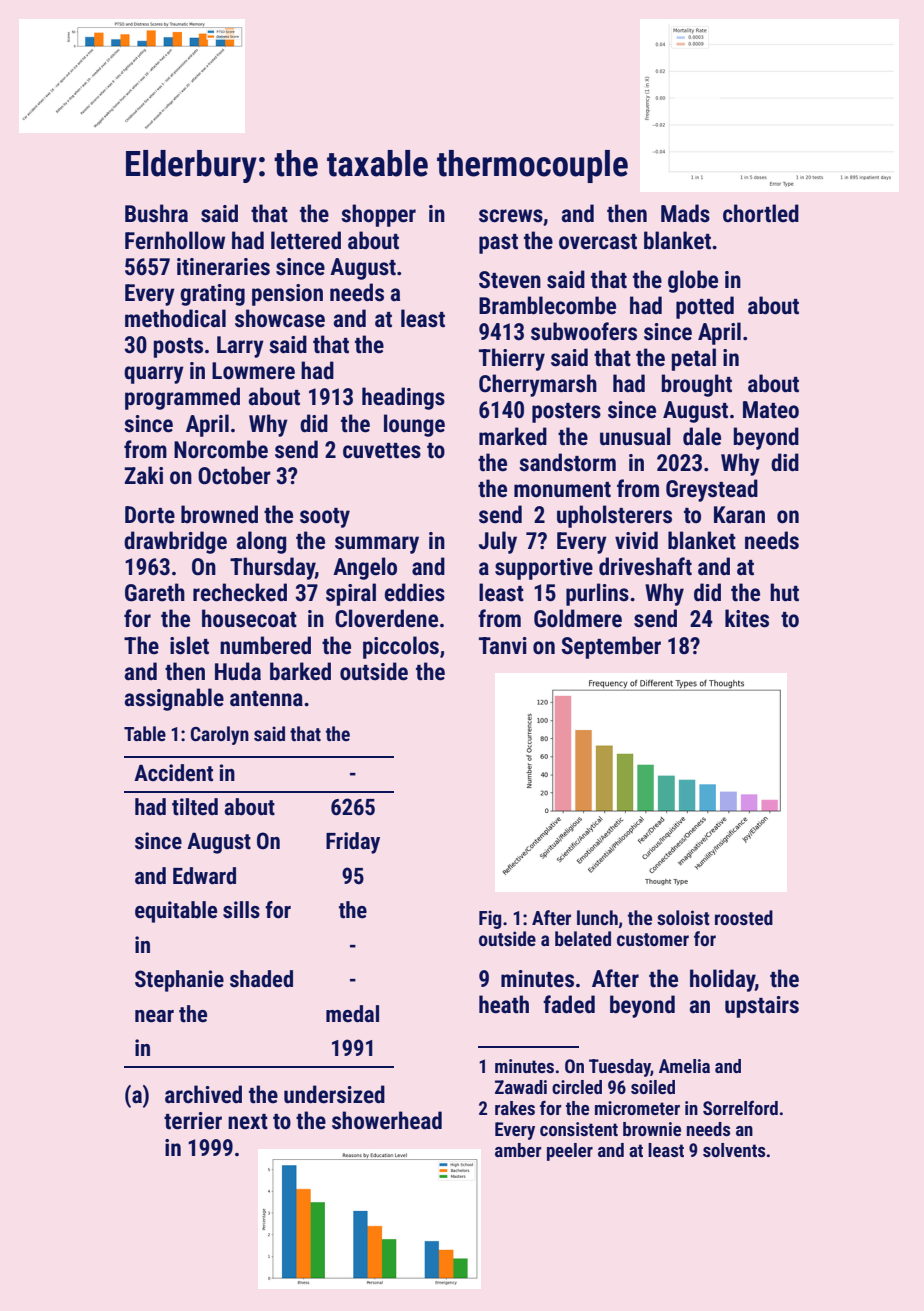 This image has height=1311, width=924. I want to click on undersized, so click(334, 1094).
